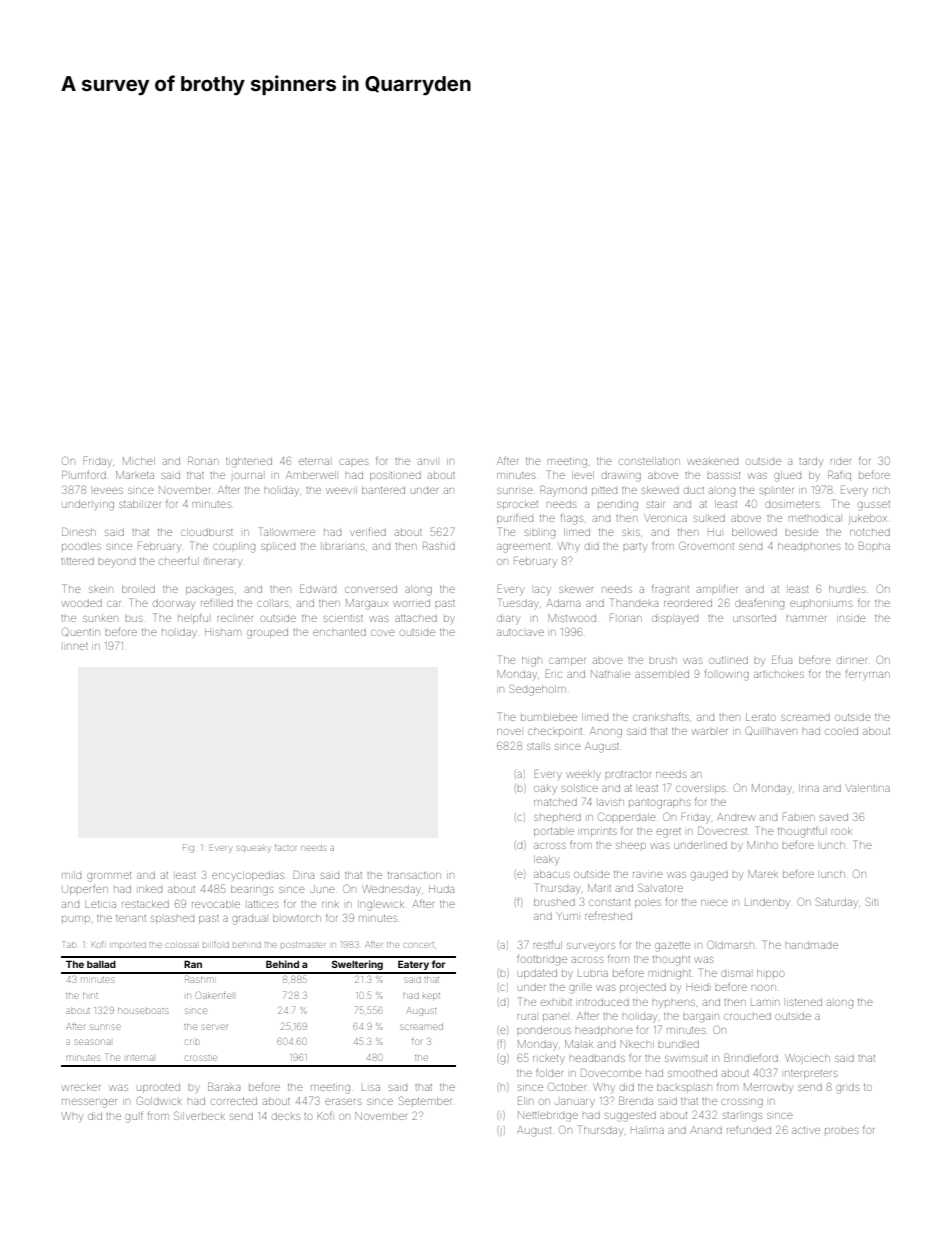 The width and height of the image is (952, 1233). Describe the element at coordinates (545, 789) in the image. I see `oaky` at that location.
